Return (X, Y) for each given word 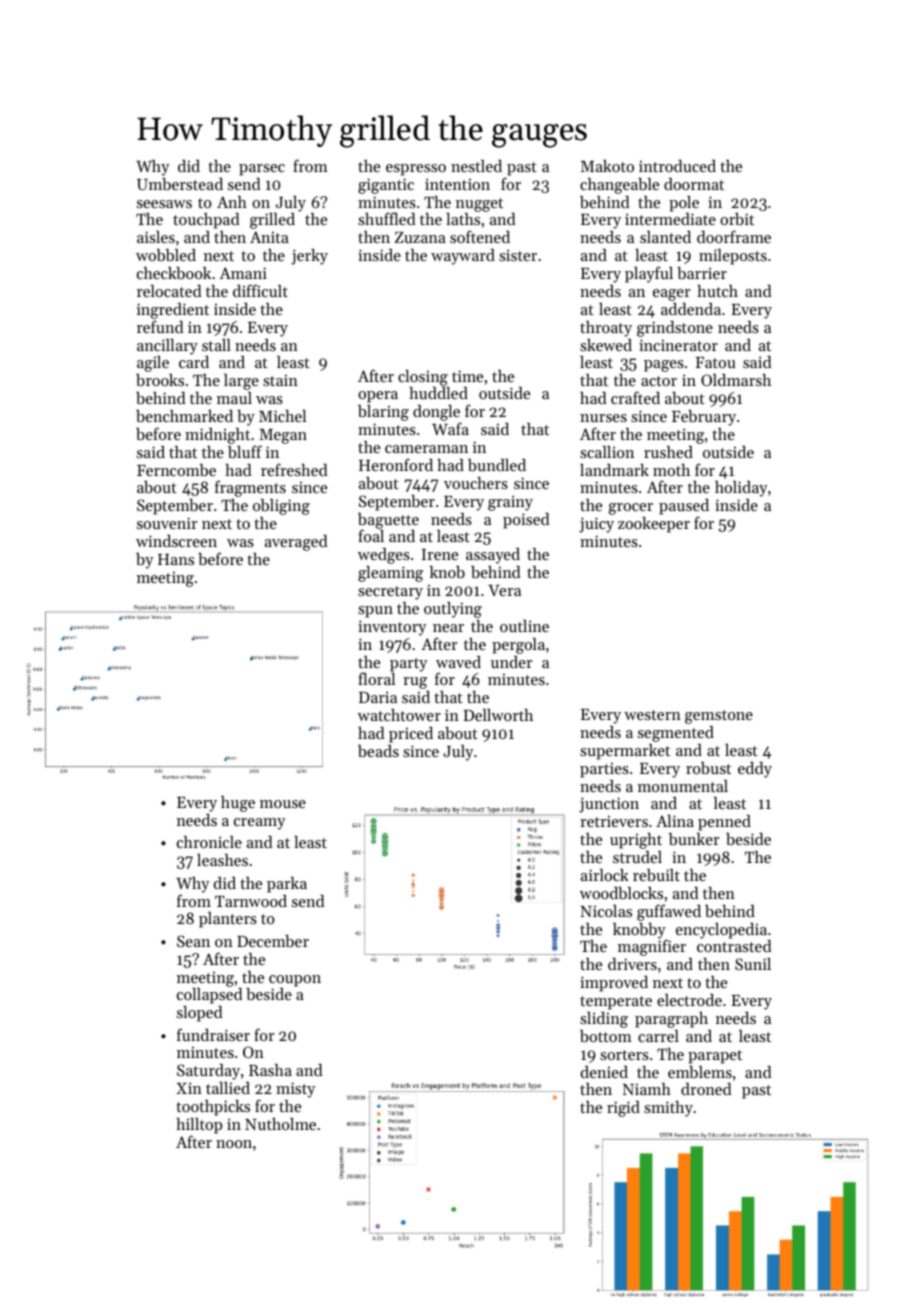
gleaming (390, 574)
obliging (281, 507)
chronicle (209, 842)
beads (378, 751)
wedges (384, 556)
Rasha (270, 1070)
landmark (614, 470)
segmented (676, 734)
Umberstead (180, 184)
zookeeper (654, 525)
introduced (677, 166)
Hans (176, 559)
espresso (416, 170)
